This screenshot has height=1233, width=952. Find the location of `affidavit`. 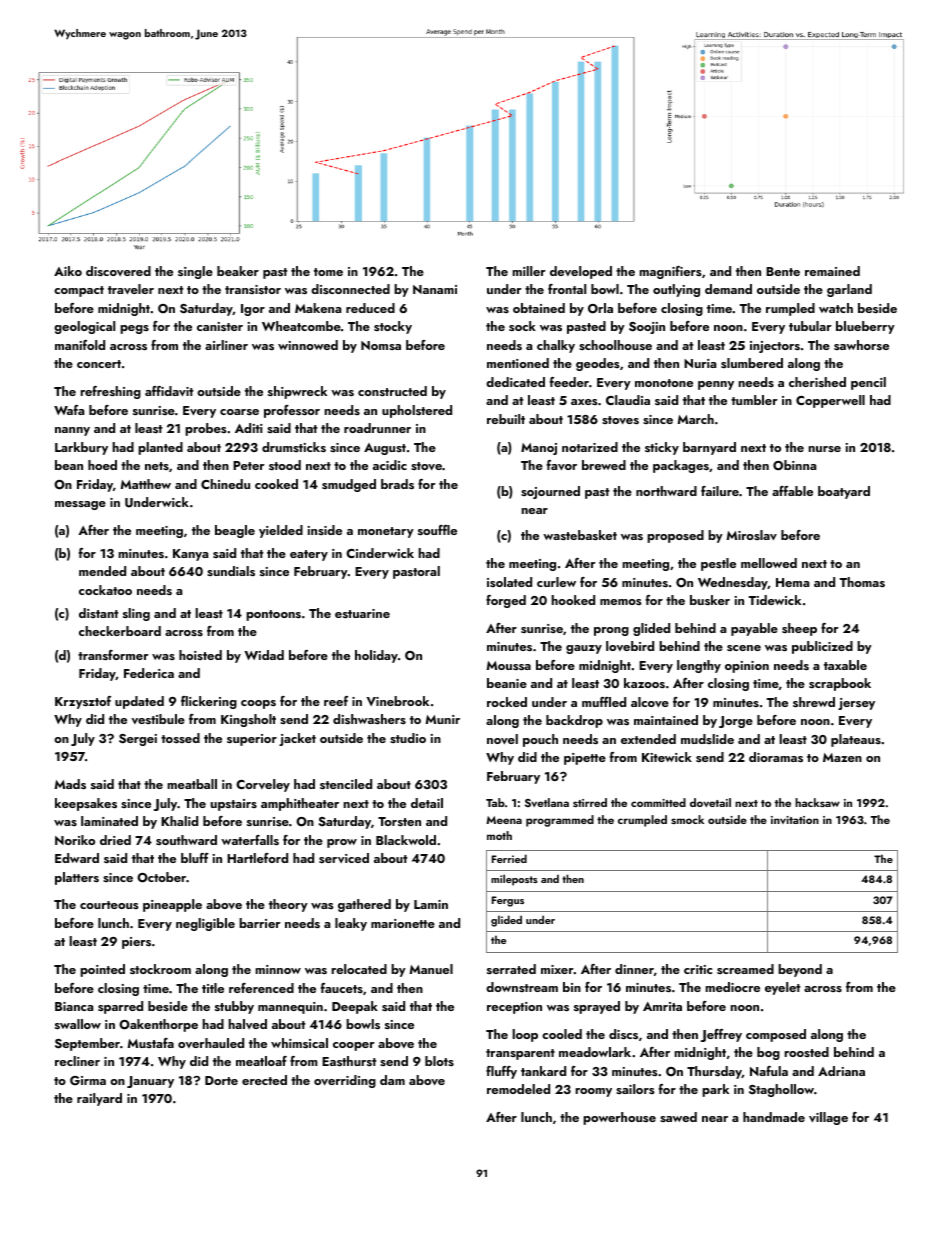

affidavit is located at coordinates (169, 391).
